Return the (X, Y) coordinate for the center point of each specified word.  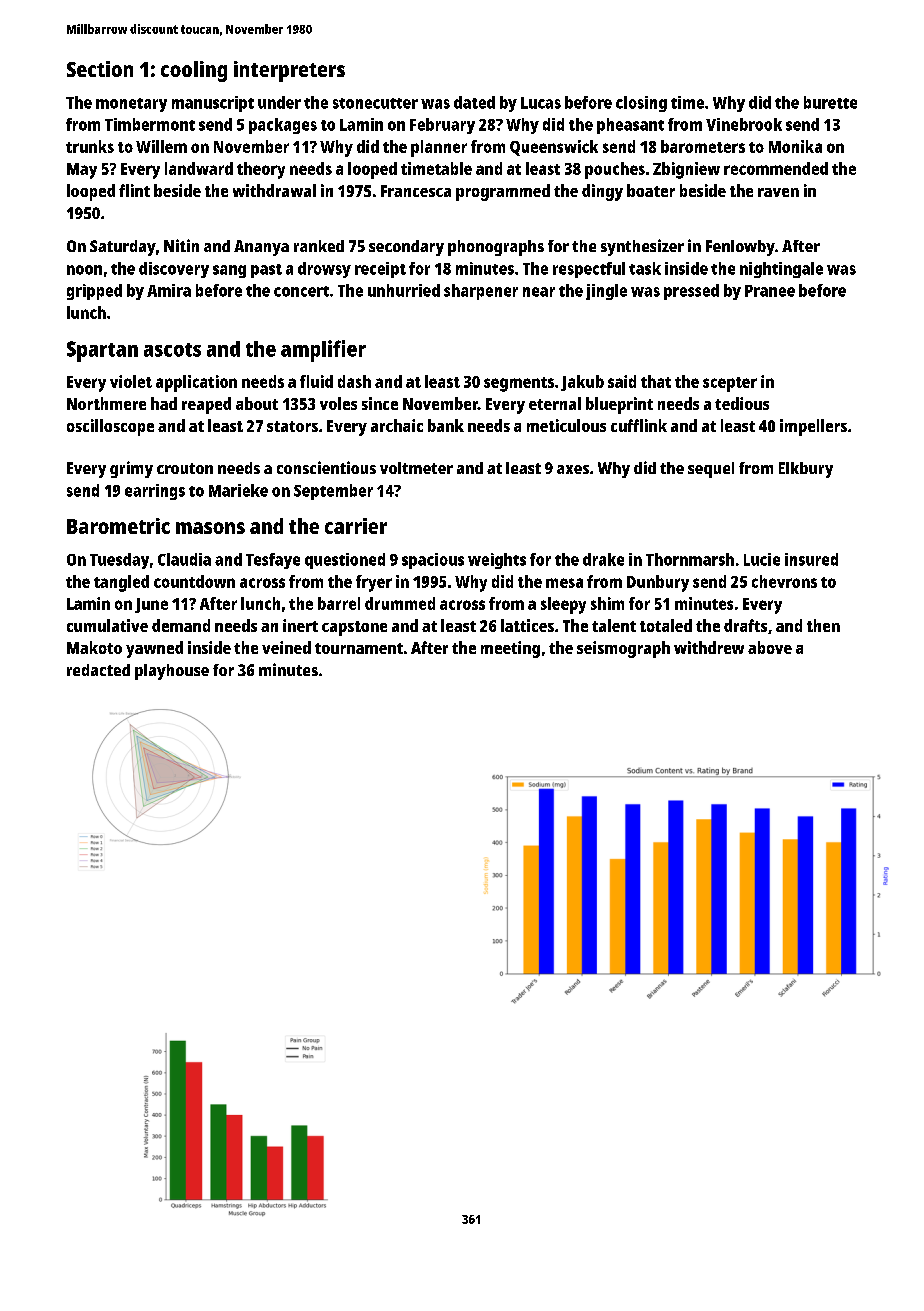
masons (210, 528)
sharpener (481, 292)
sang (229, 271)
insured (811, 559)
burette (830, 102)
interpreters (289, 71)
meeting (510, 649)
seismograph (623, 649)
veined (286, 647)
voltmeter (416, 468)
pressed (691, 292)
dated (474, 102)
